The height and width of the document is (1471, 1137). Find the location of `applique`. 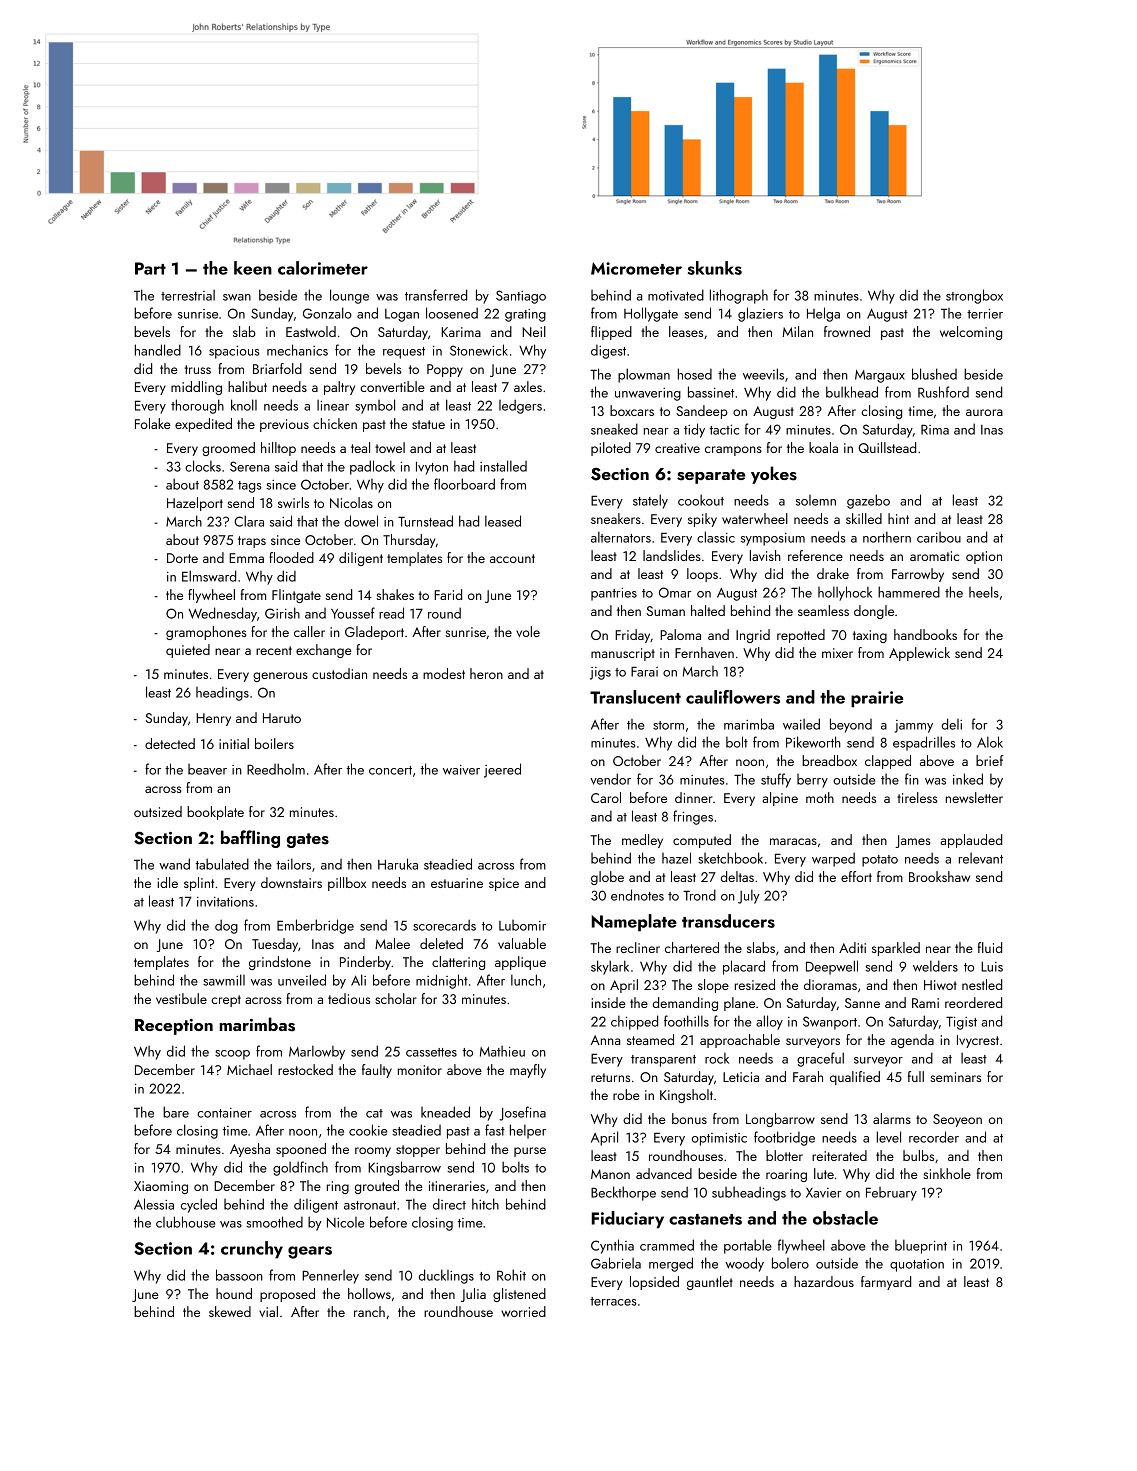

applique is located at coordinates (520, 963).
